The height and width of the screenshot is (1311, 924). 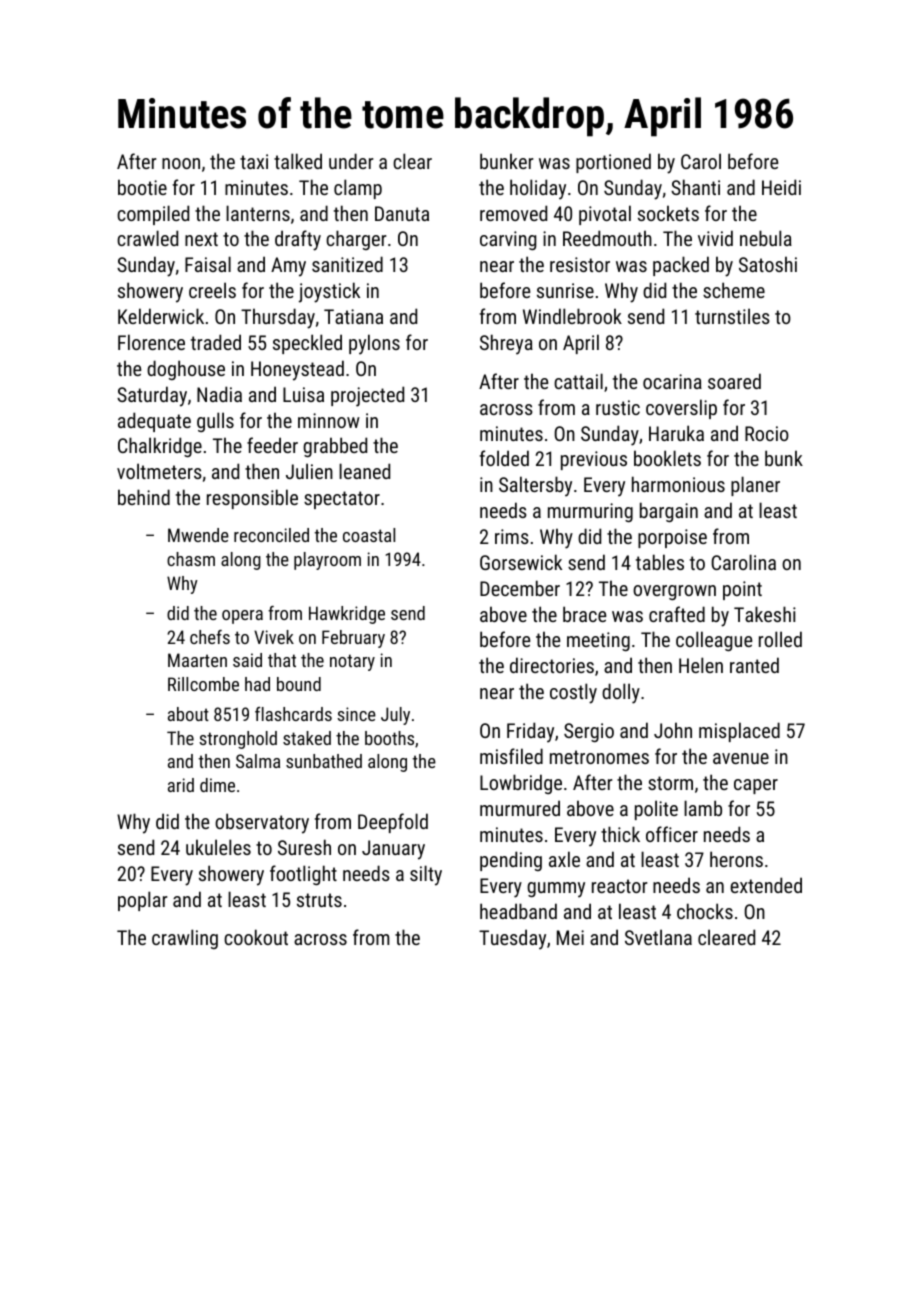 What do you see at coordinates (613, 163) in the screenshot?
I see `portioned` at bounding box center [613, 163].
